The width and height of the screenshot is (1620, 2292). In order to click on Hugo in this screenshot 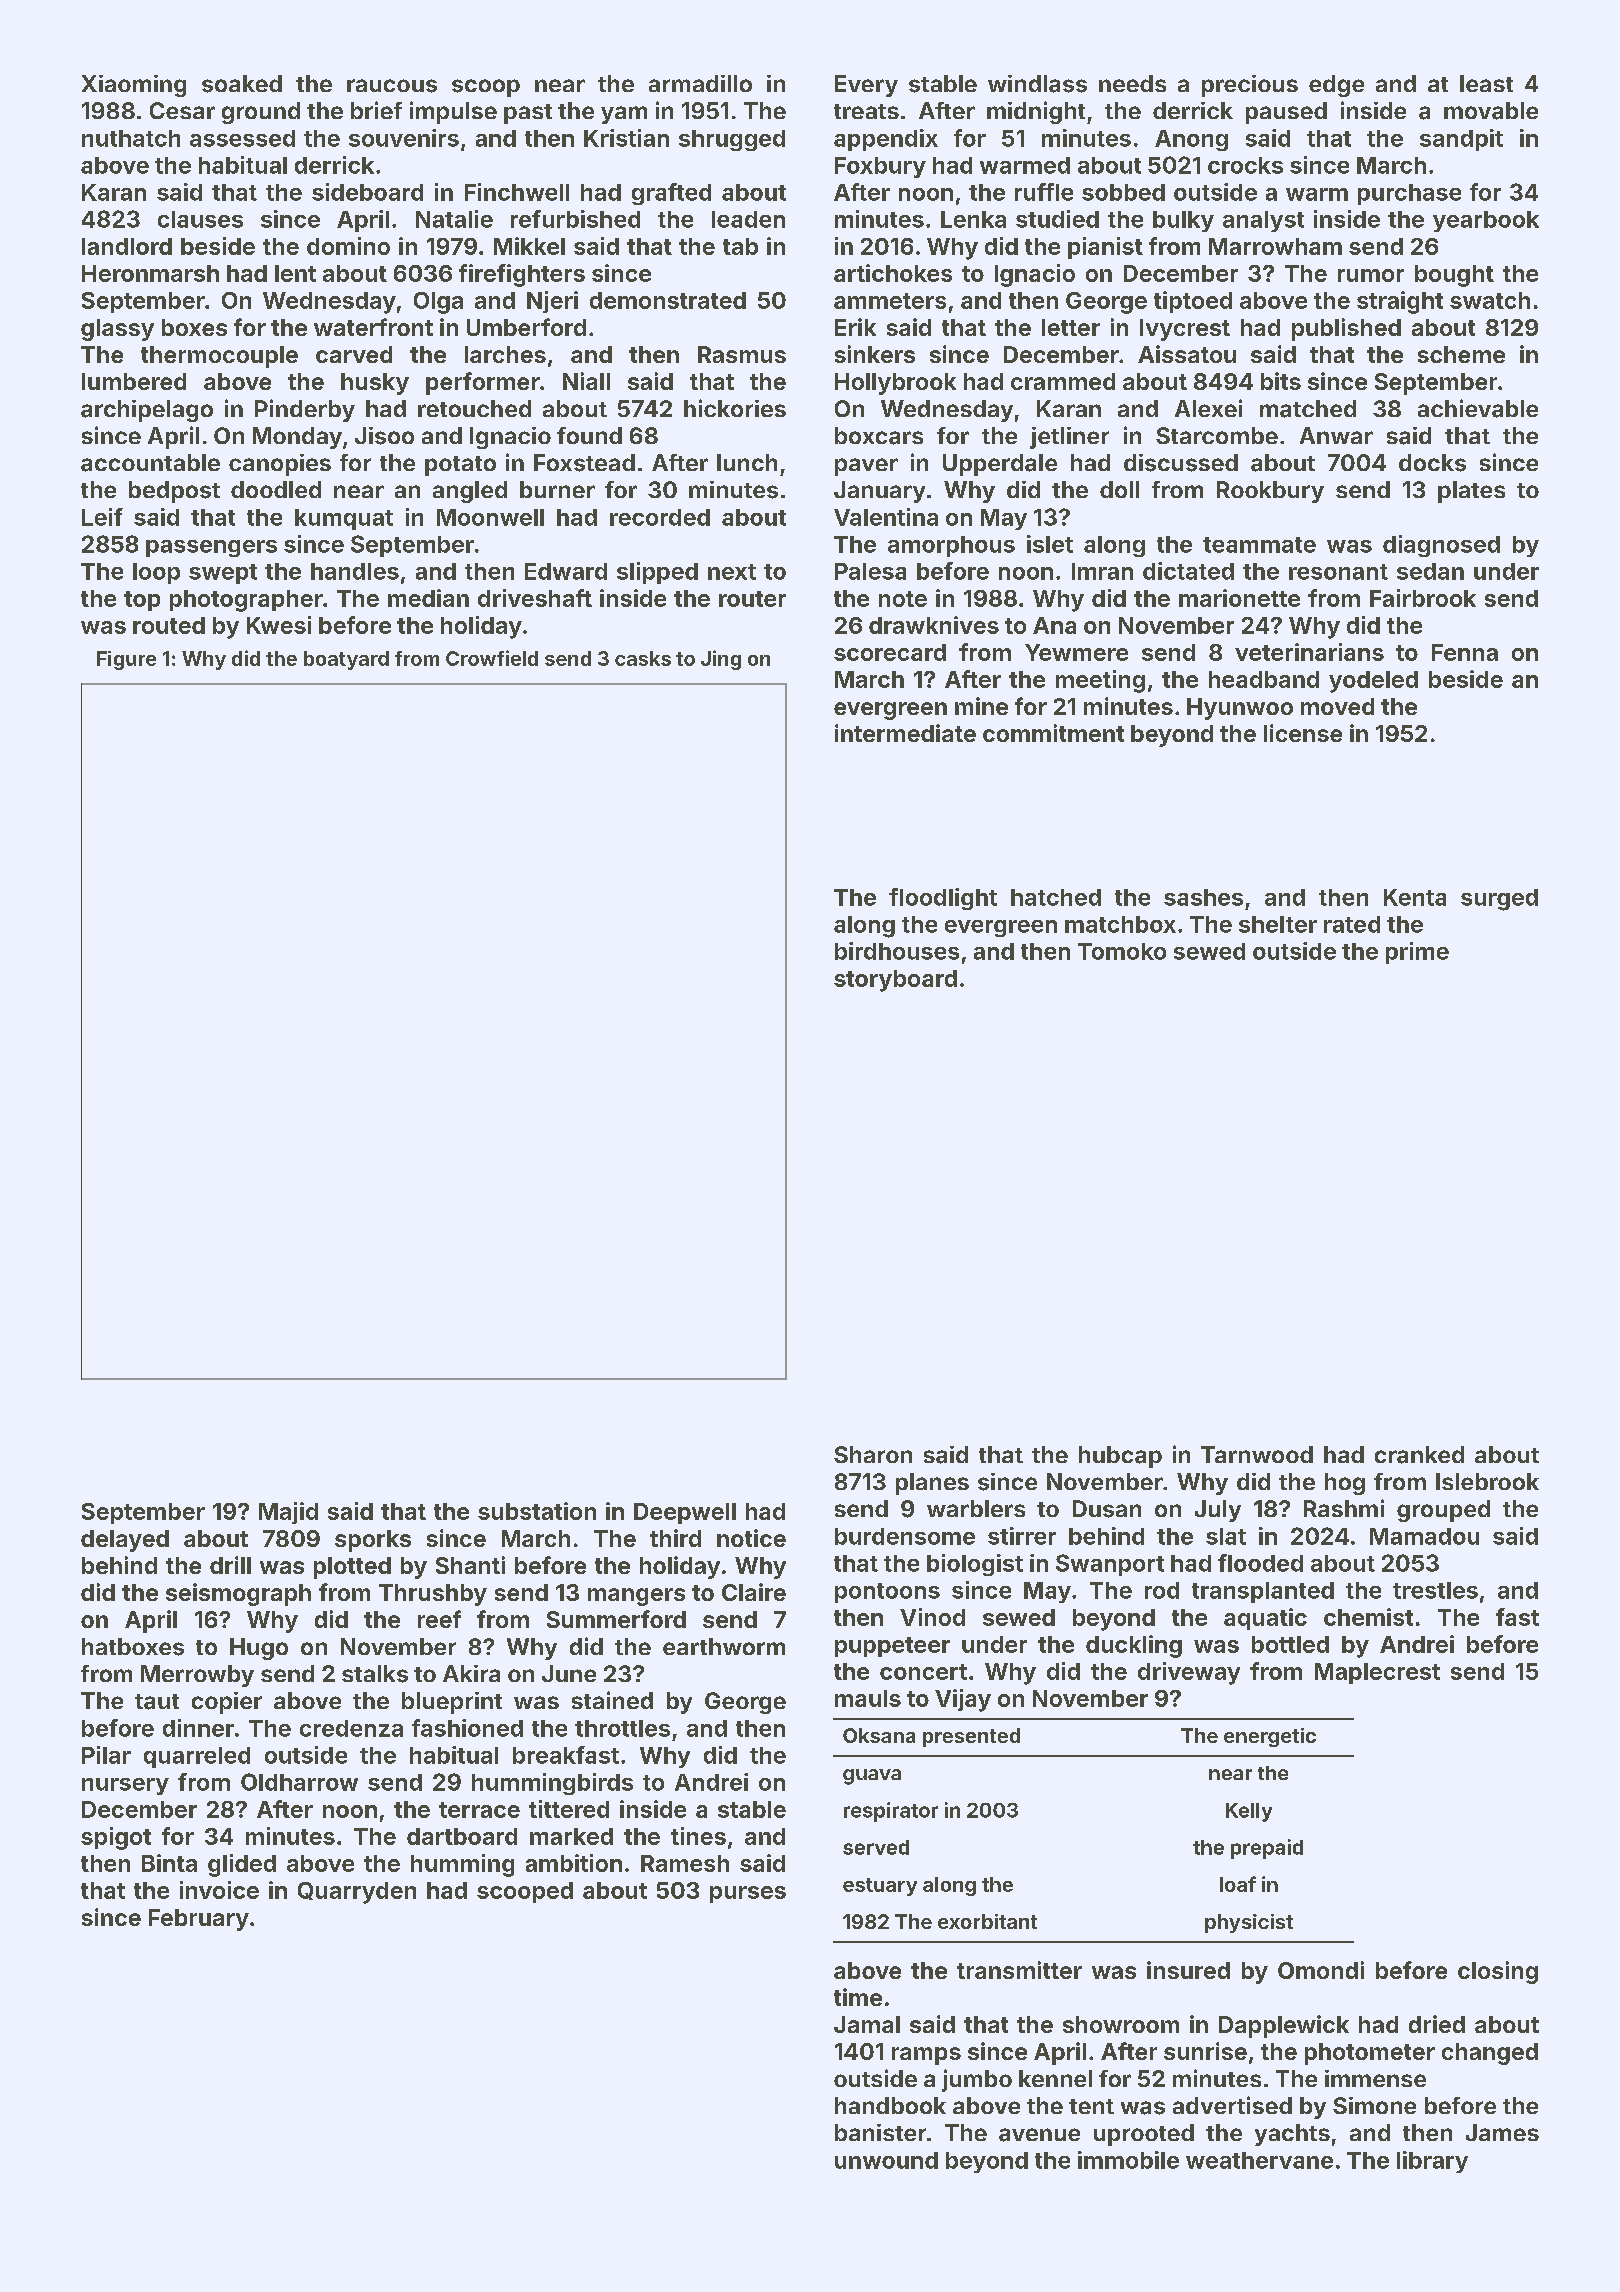, I will do `click(259, 1649)`.
